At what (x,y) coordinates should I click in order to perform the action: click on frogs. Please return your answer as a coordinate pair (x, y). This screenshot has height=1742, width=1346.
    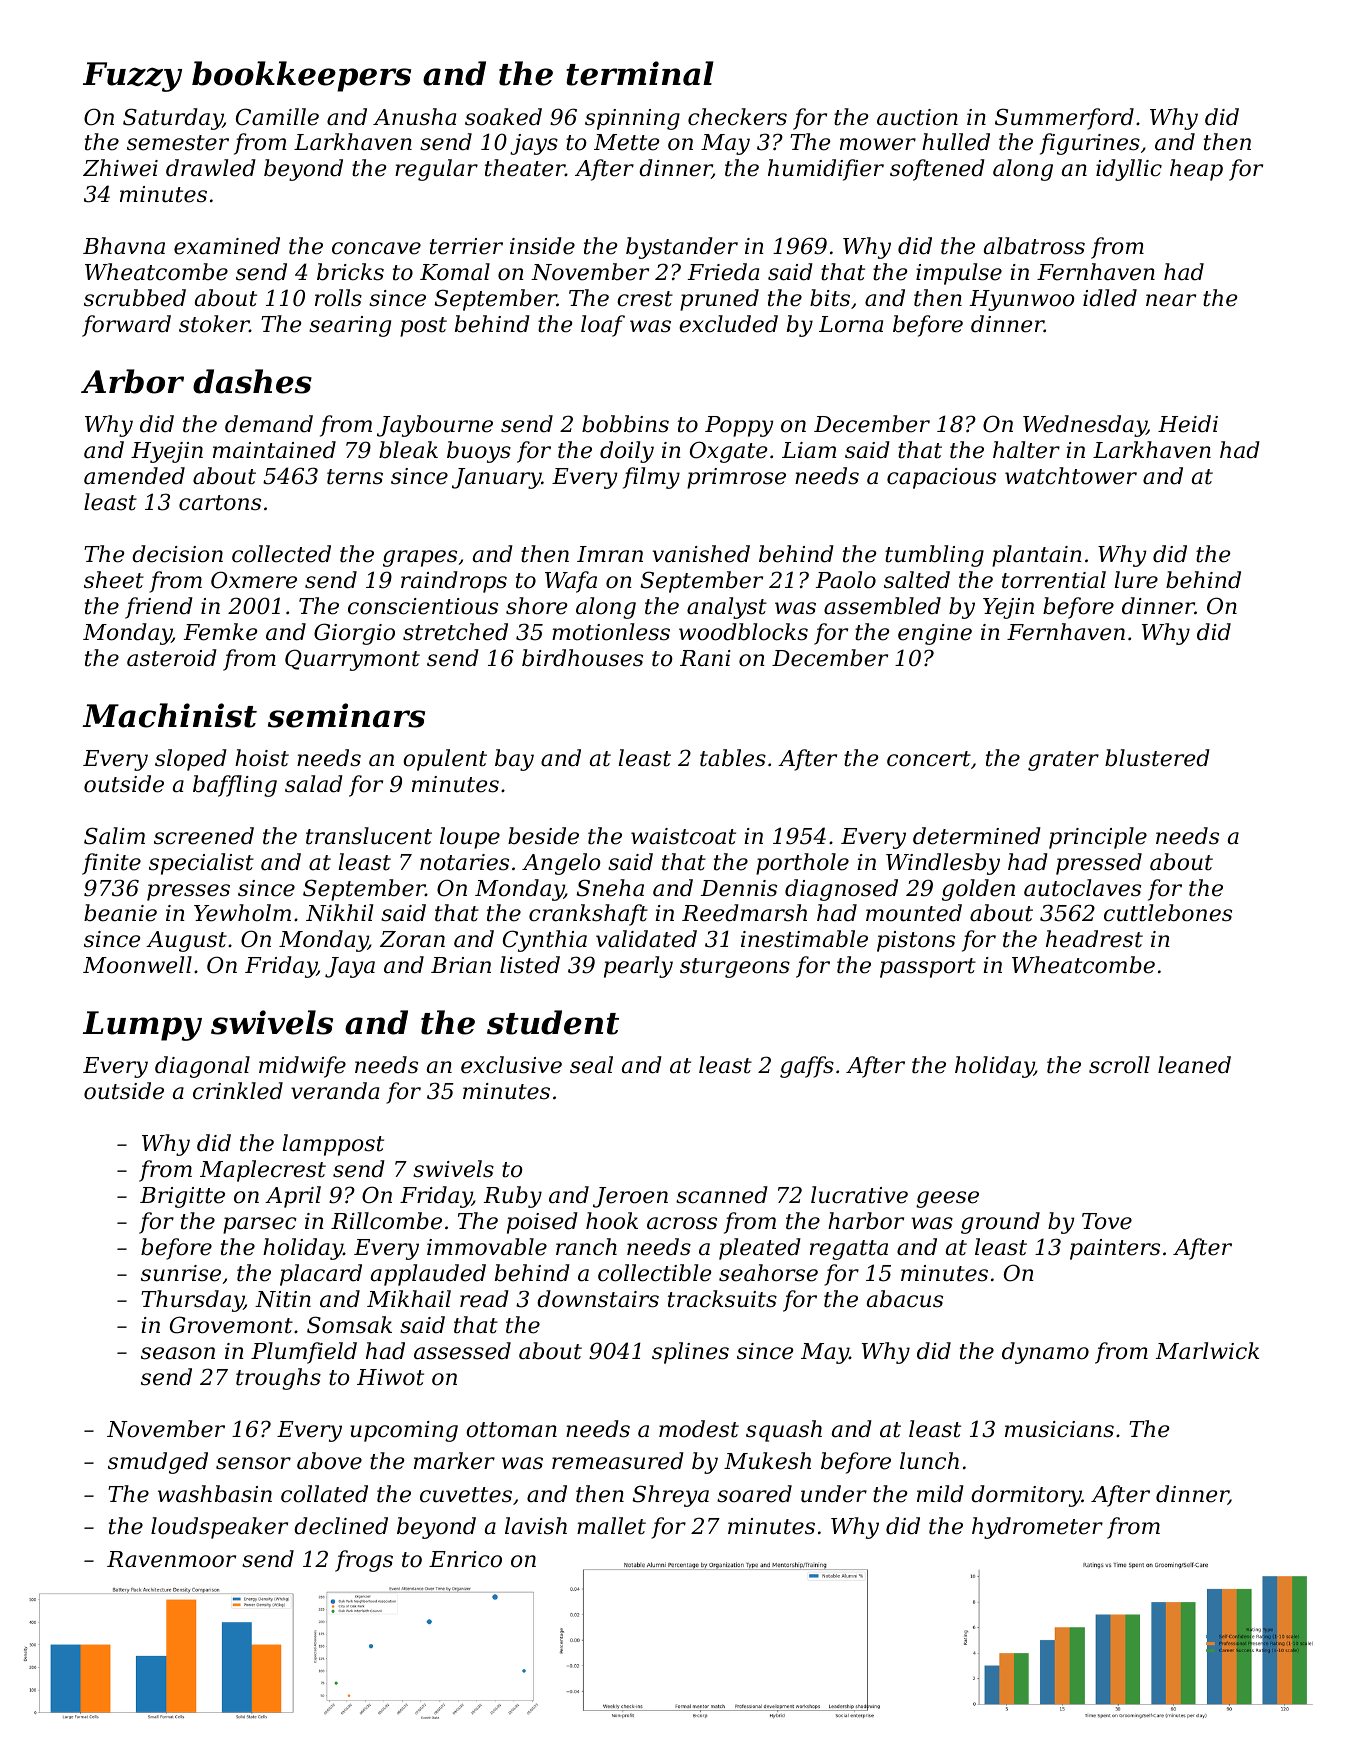
    Looking at the image, I should click on (364, 1561).
